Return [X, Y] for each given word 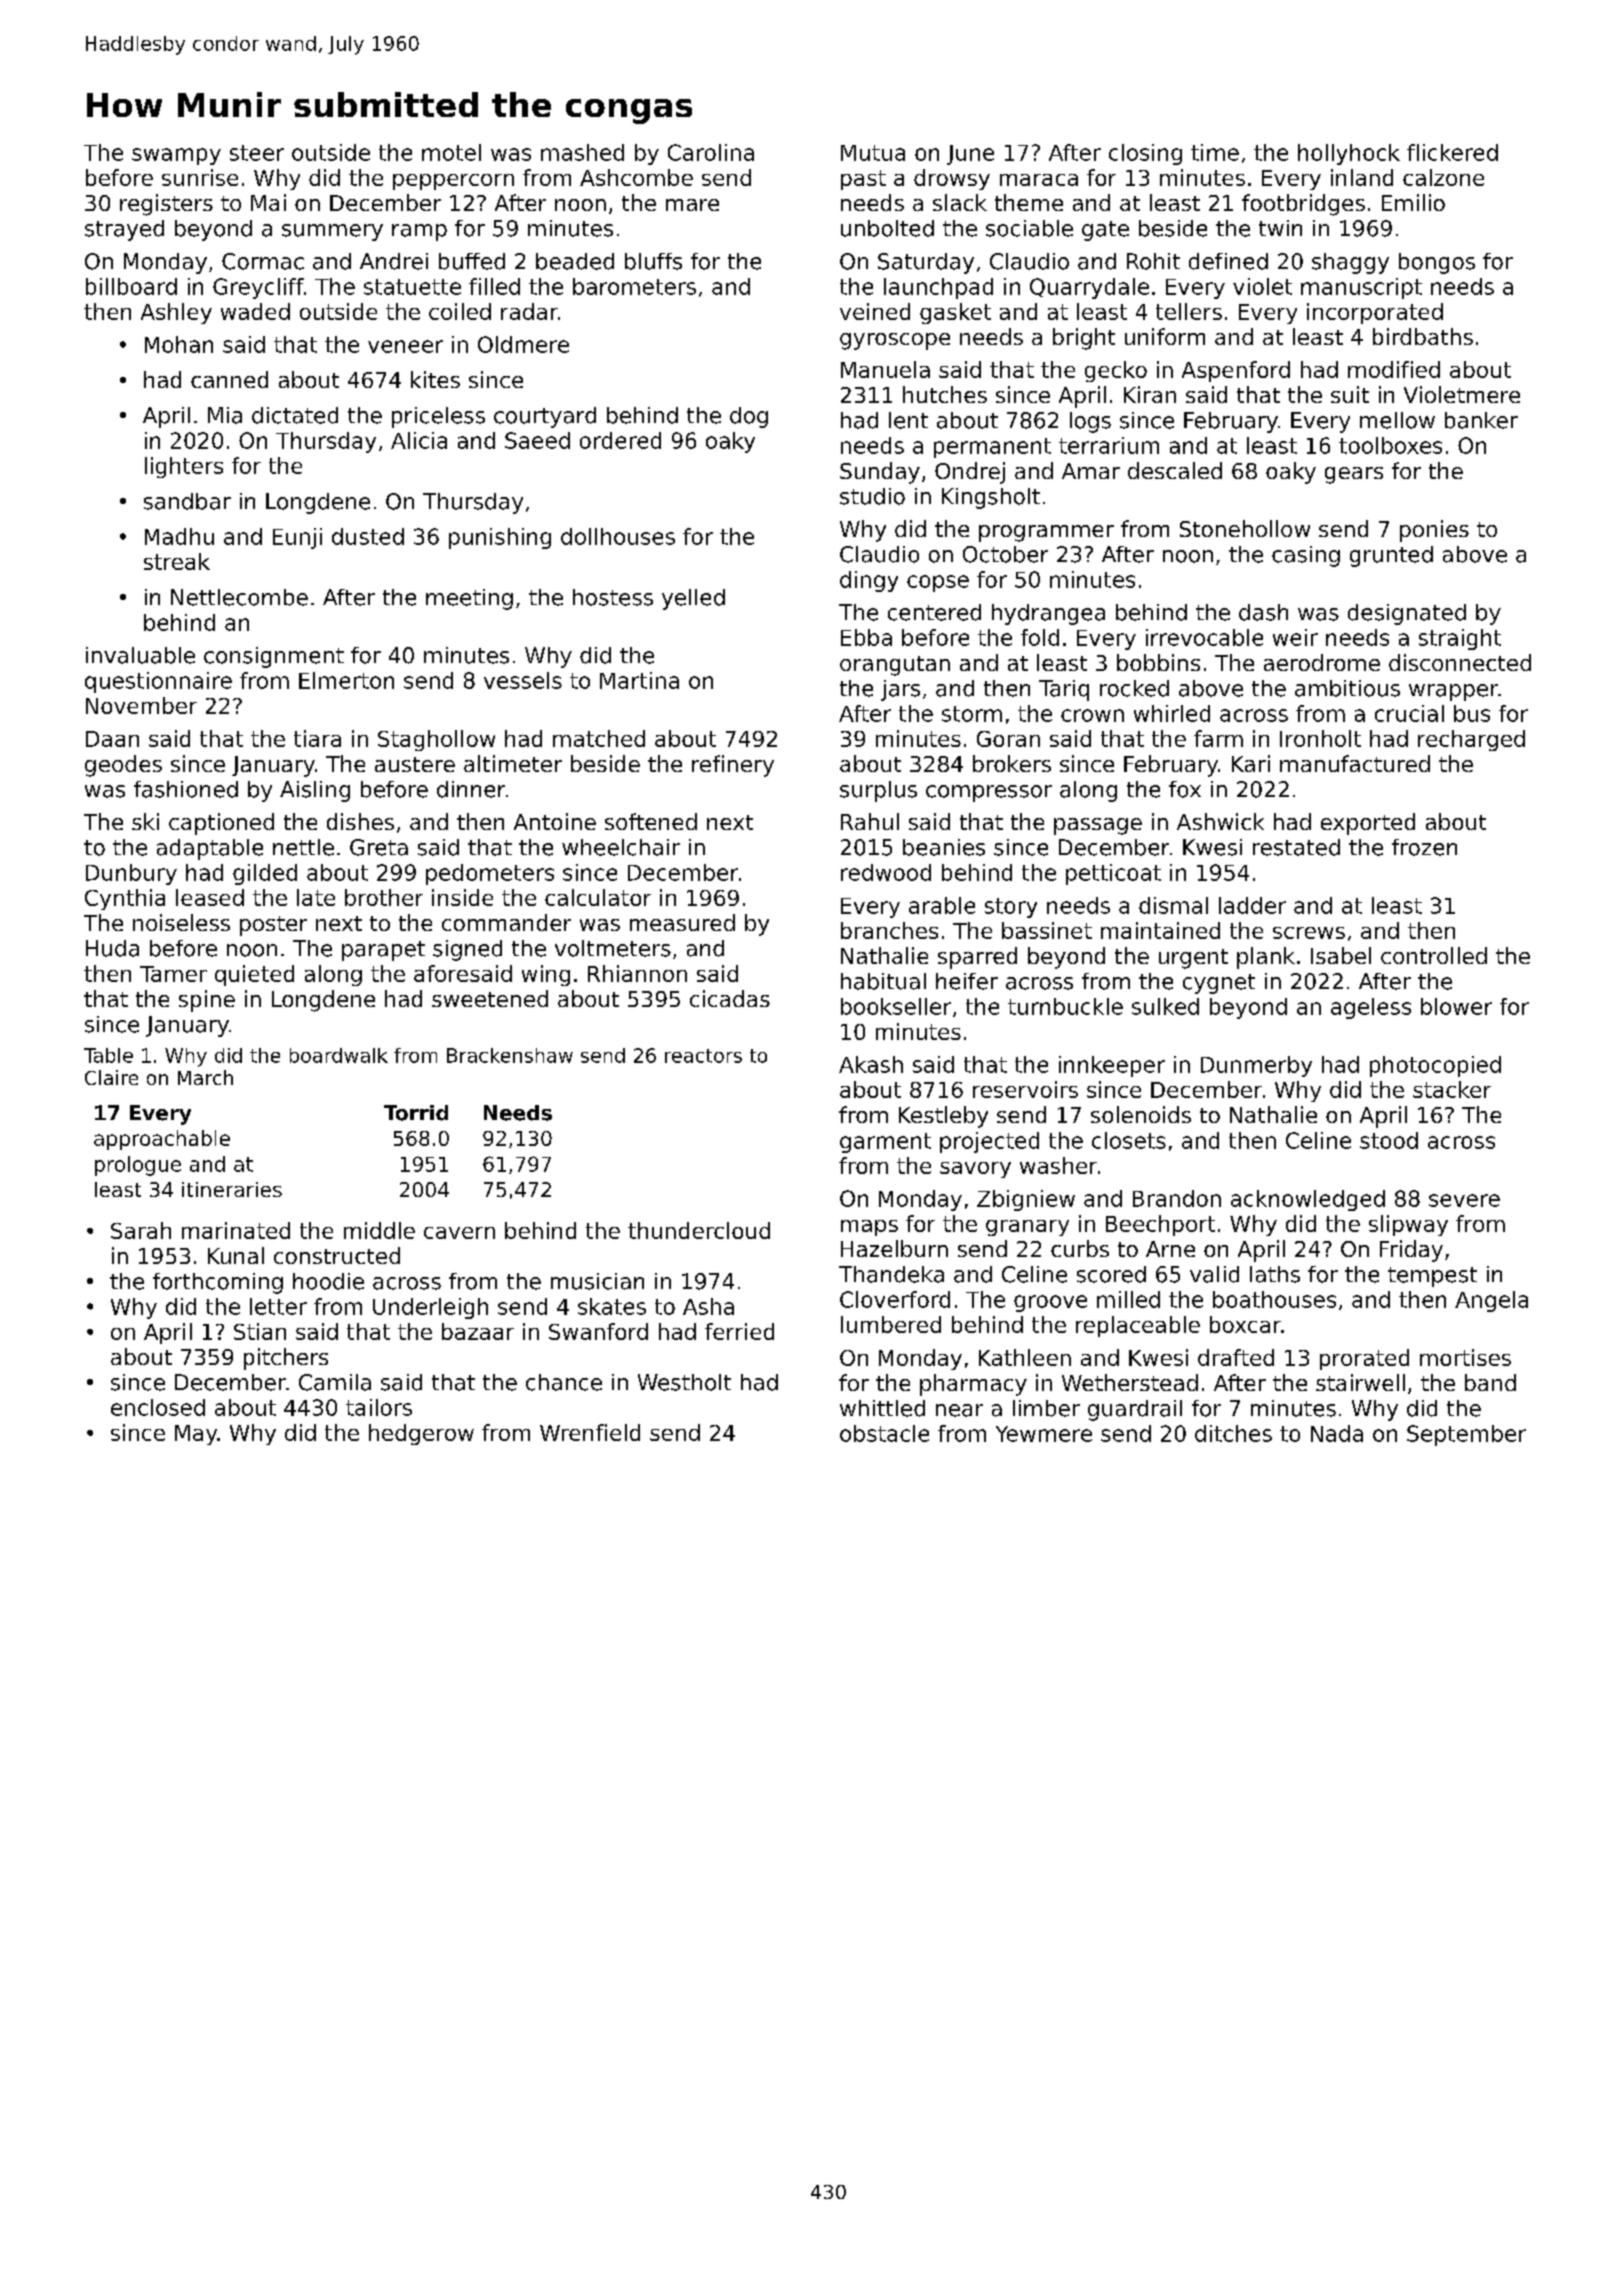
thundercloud [699, 1230]
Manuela [885, 369]
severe [1464, 1200]
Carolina [711, 152]
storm [972, 714]
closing [1145, 154]
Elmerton [346, 680]
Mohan [179, 344]
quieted [254, 975]
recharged [1471, 740]
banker [1481, 420]
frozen [1424, 847]
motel [451, 152]
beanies [944, 847]
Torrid [416, 1113]
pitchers [286, 1359]
